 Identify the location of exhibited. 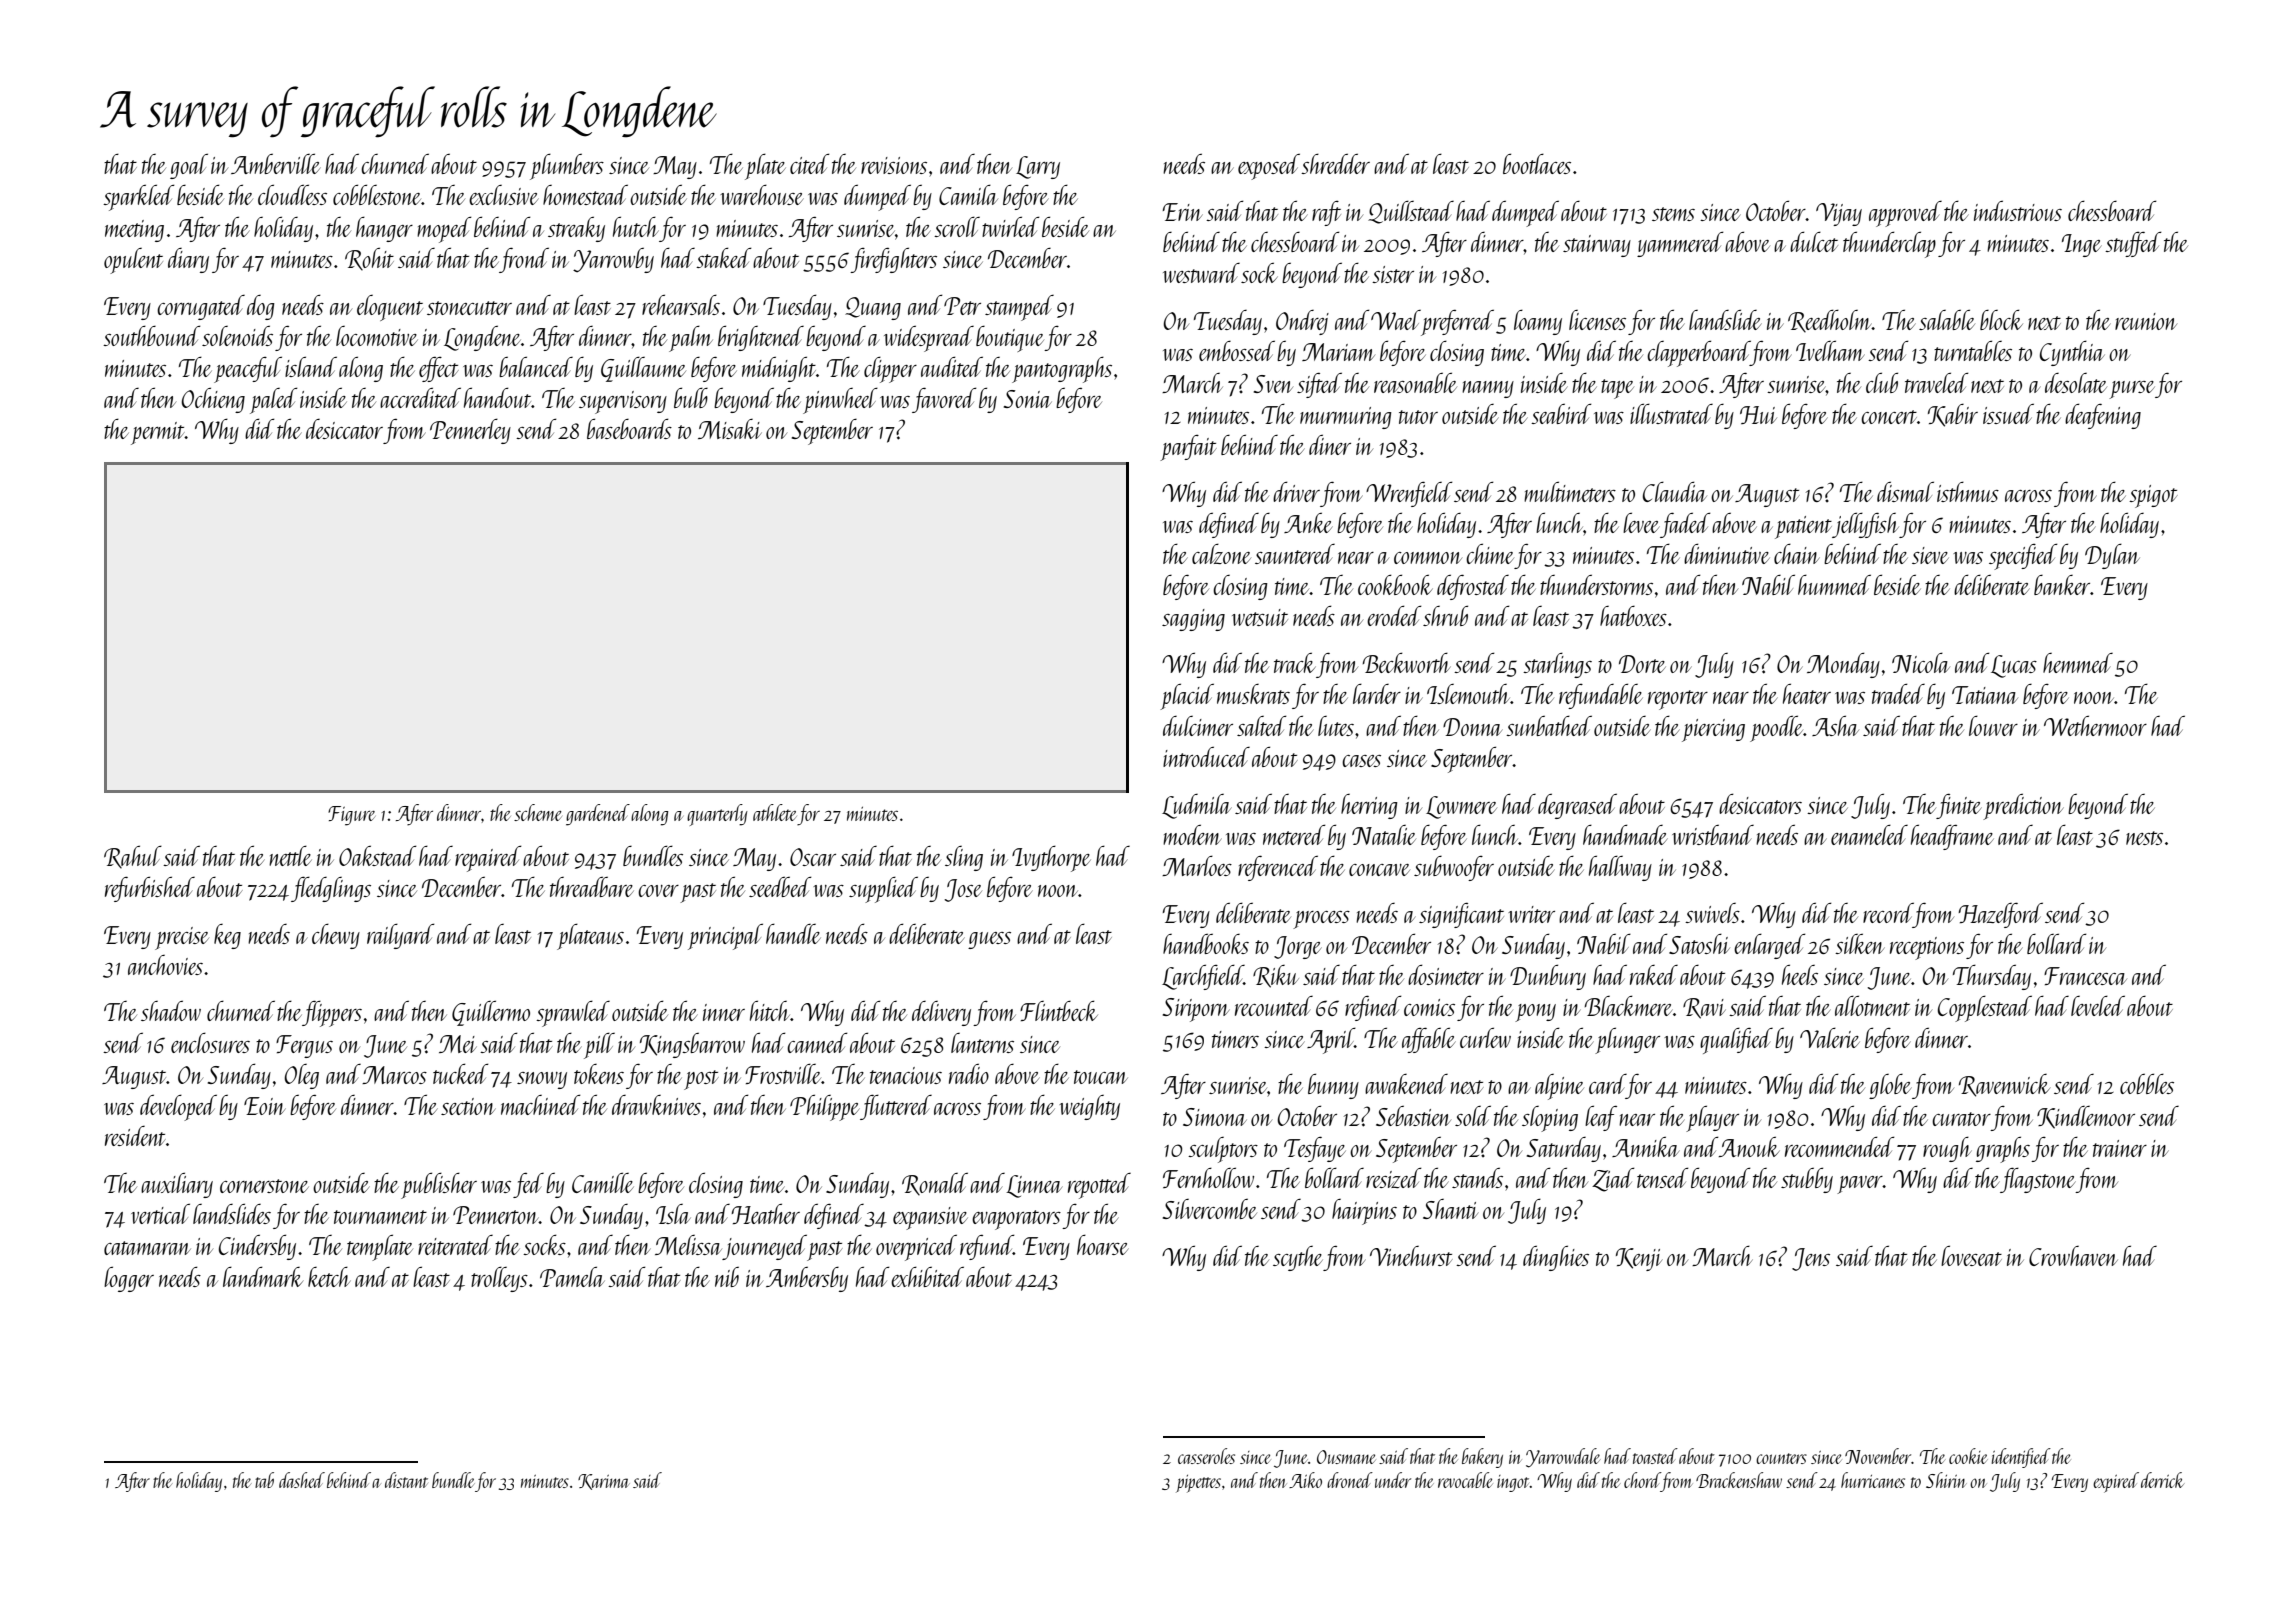
(927, 1276).
